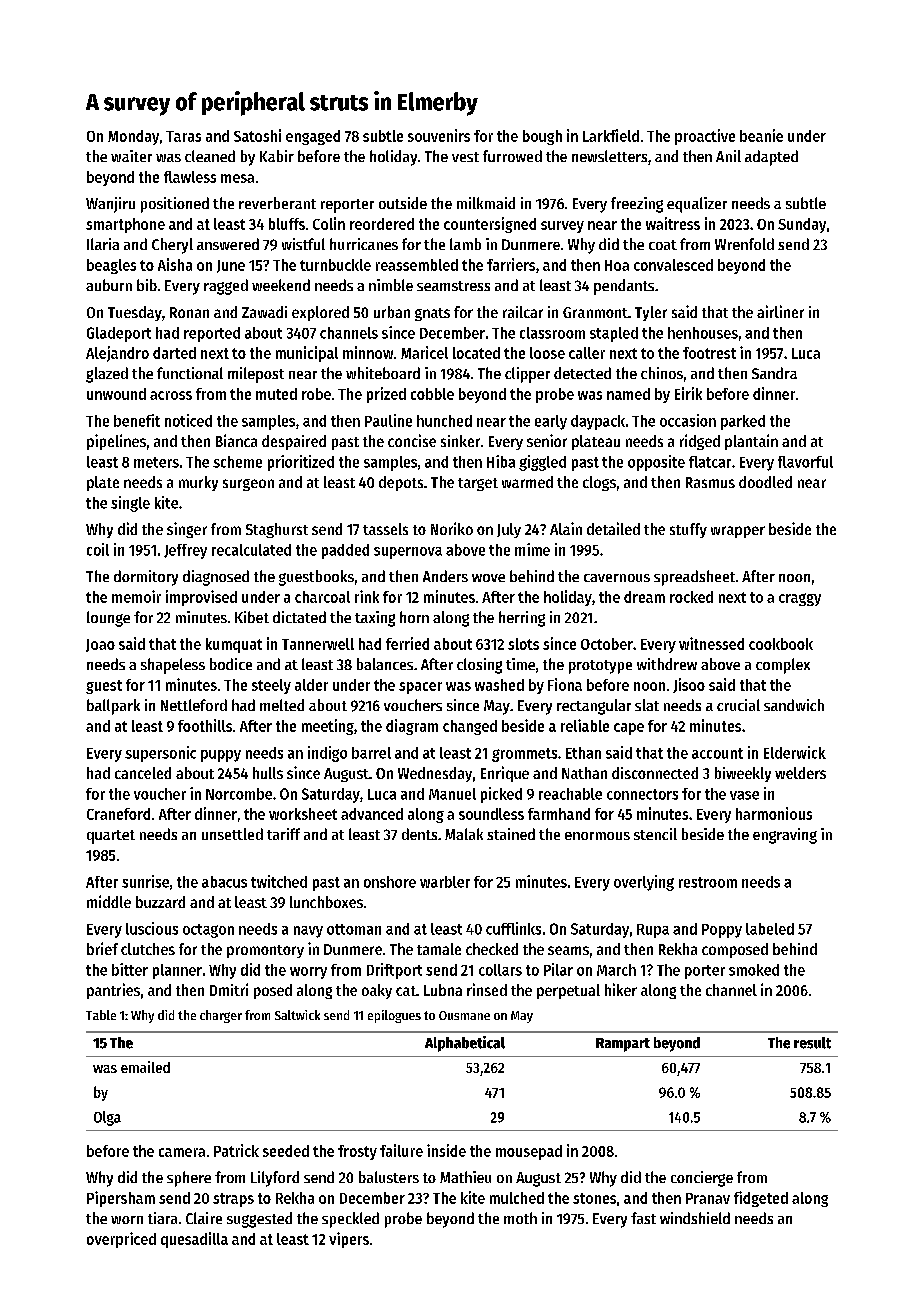  What do you see at coordinates (695, 1218) in the screenshot?
I see `windshield` at bounding box center [695, 1218].
